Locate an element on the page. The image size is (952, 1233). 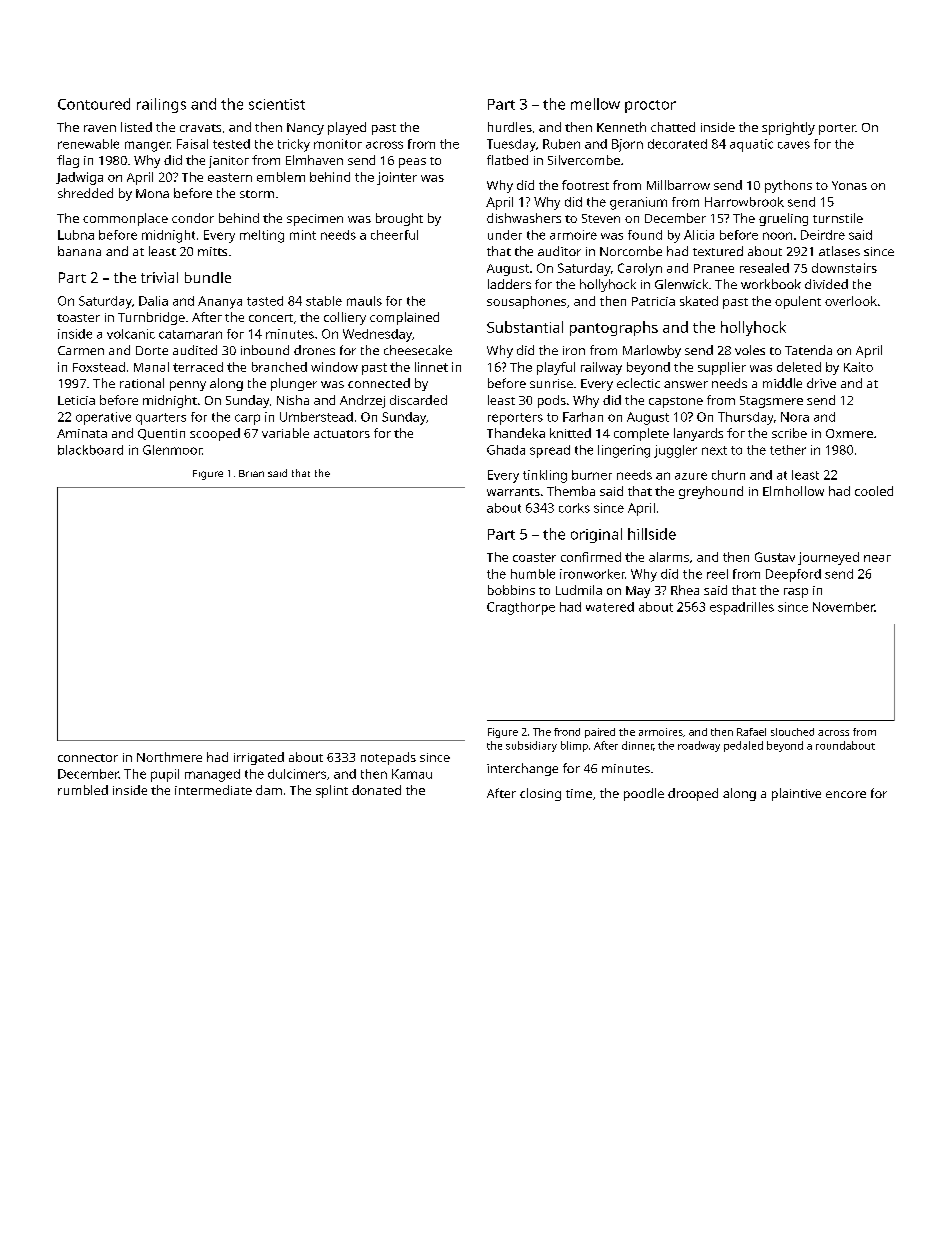
railings is located at coordinates (161, 105).
